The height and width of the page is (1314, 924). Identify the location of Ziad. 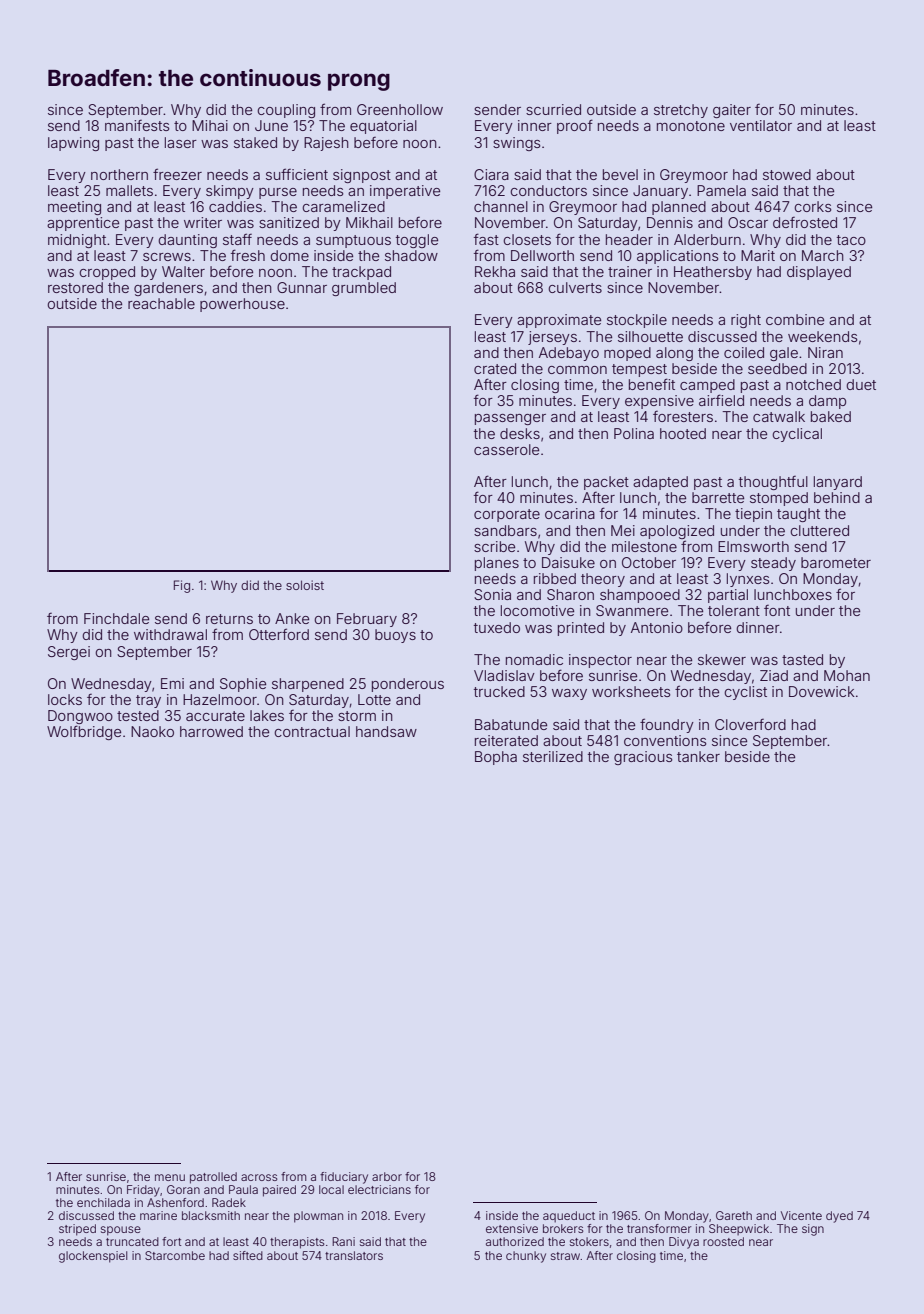
(774, 675).
